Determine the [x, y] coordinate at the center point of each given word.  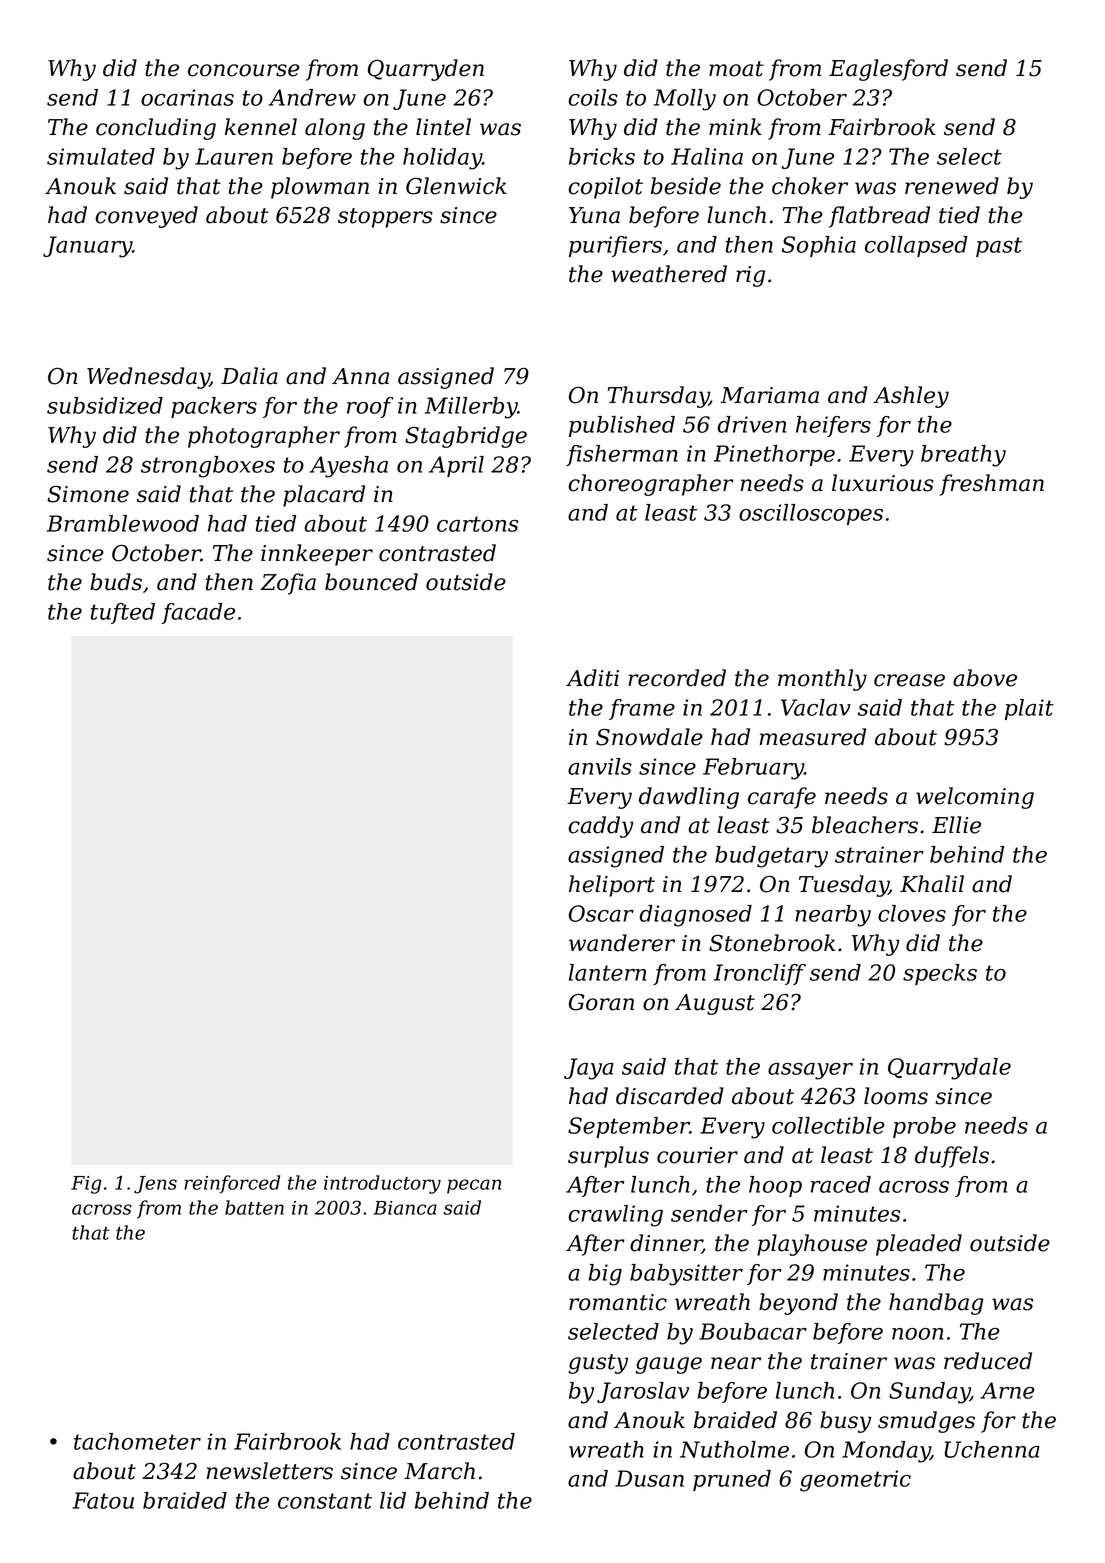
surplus [608, 1157]
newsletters [270, 1471]
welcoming [975, 798]
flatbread [879, 217]
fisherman [622, 455]
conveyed [146, 217]
